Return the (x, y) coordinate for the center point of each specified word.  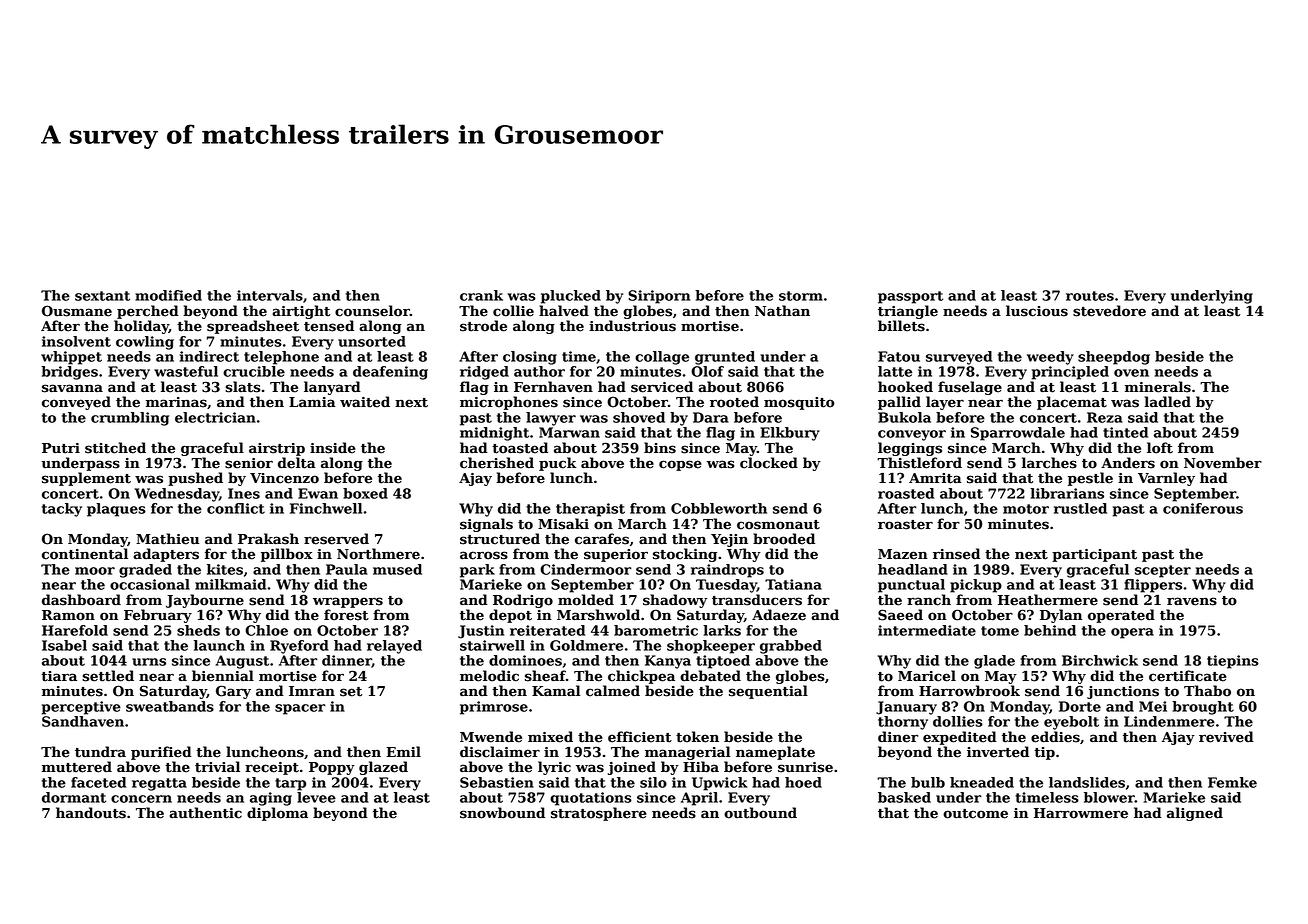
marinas (176, 402)
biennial (223, 676)
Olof (707, 371)
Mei (1153, 706)
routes (1090, 296)
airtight (301, 312)
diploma (277, 814)
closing (530, 358)
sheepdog (1114, 358)
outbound (760, 813)
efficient (640, 737)
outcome (975, 814)
